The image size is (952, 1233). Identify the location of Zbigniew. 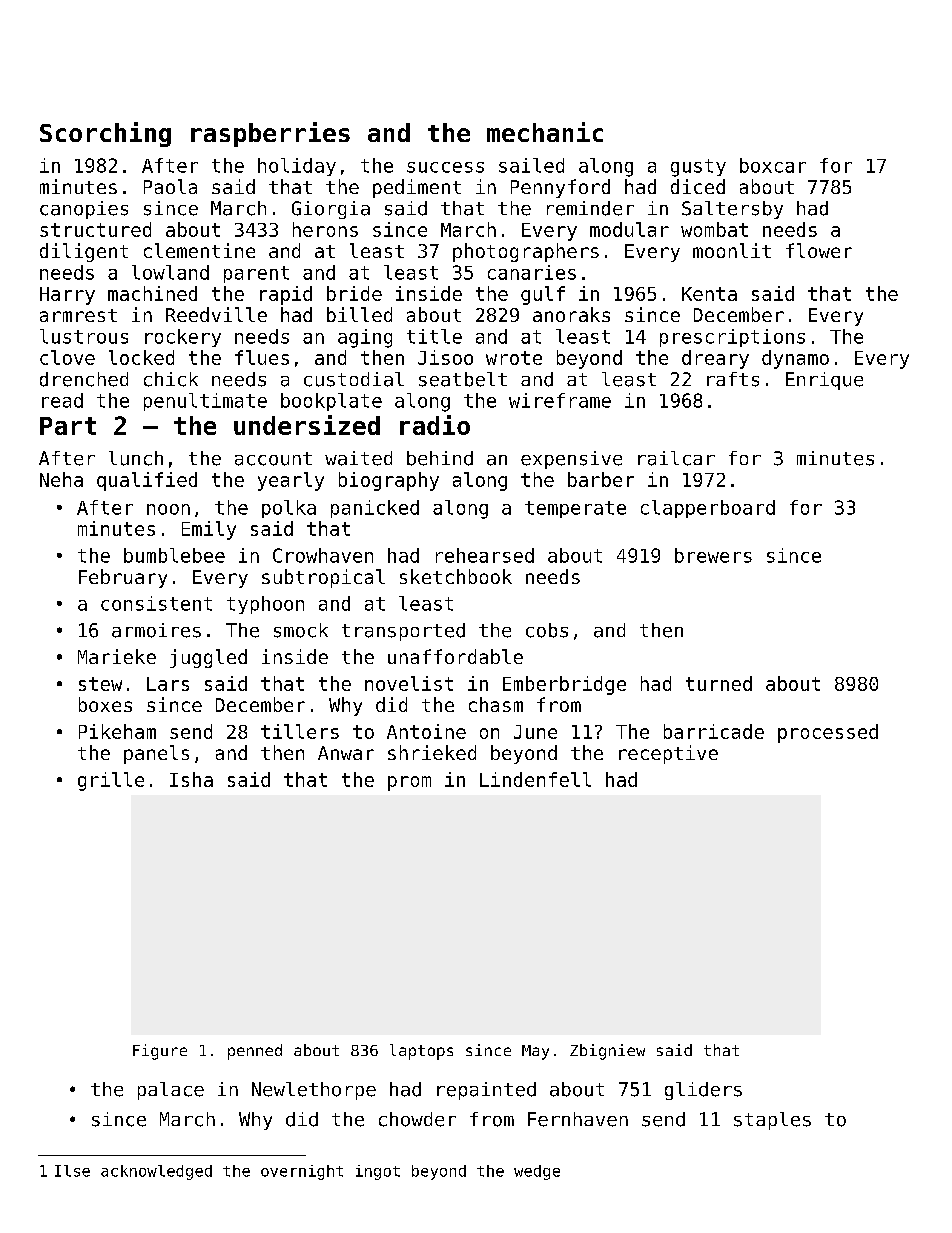
(607, 1052).
